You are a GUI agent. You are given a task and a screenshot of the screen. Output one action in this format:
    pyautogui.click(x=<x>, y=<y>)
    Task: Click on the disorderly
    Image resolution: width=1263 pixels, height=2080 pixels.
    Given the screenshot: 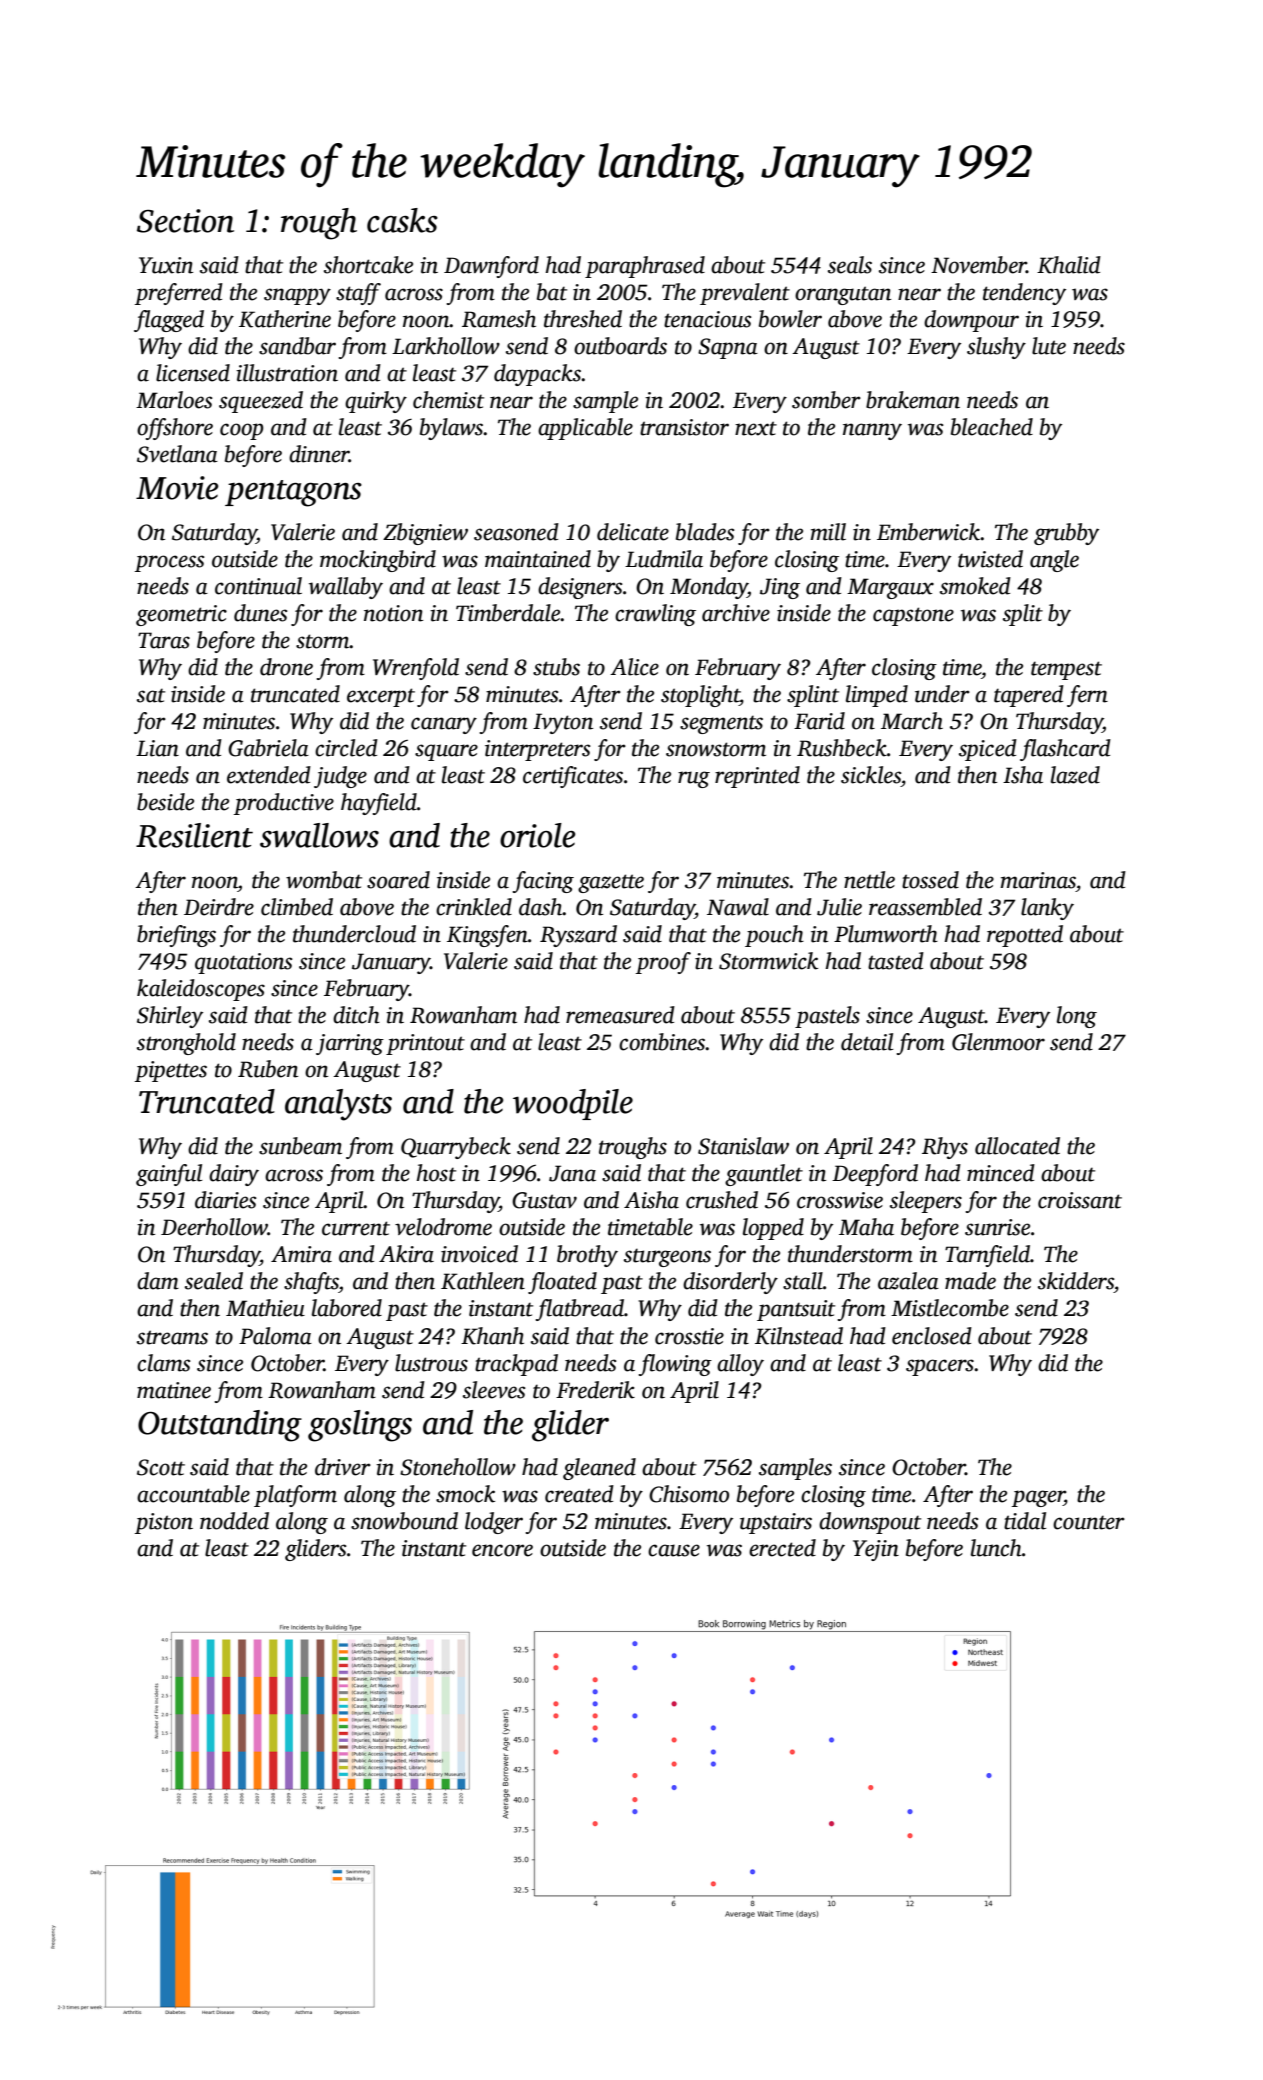 What is the action you would take?
    pyautogui.click(x=730, y=1283)
